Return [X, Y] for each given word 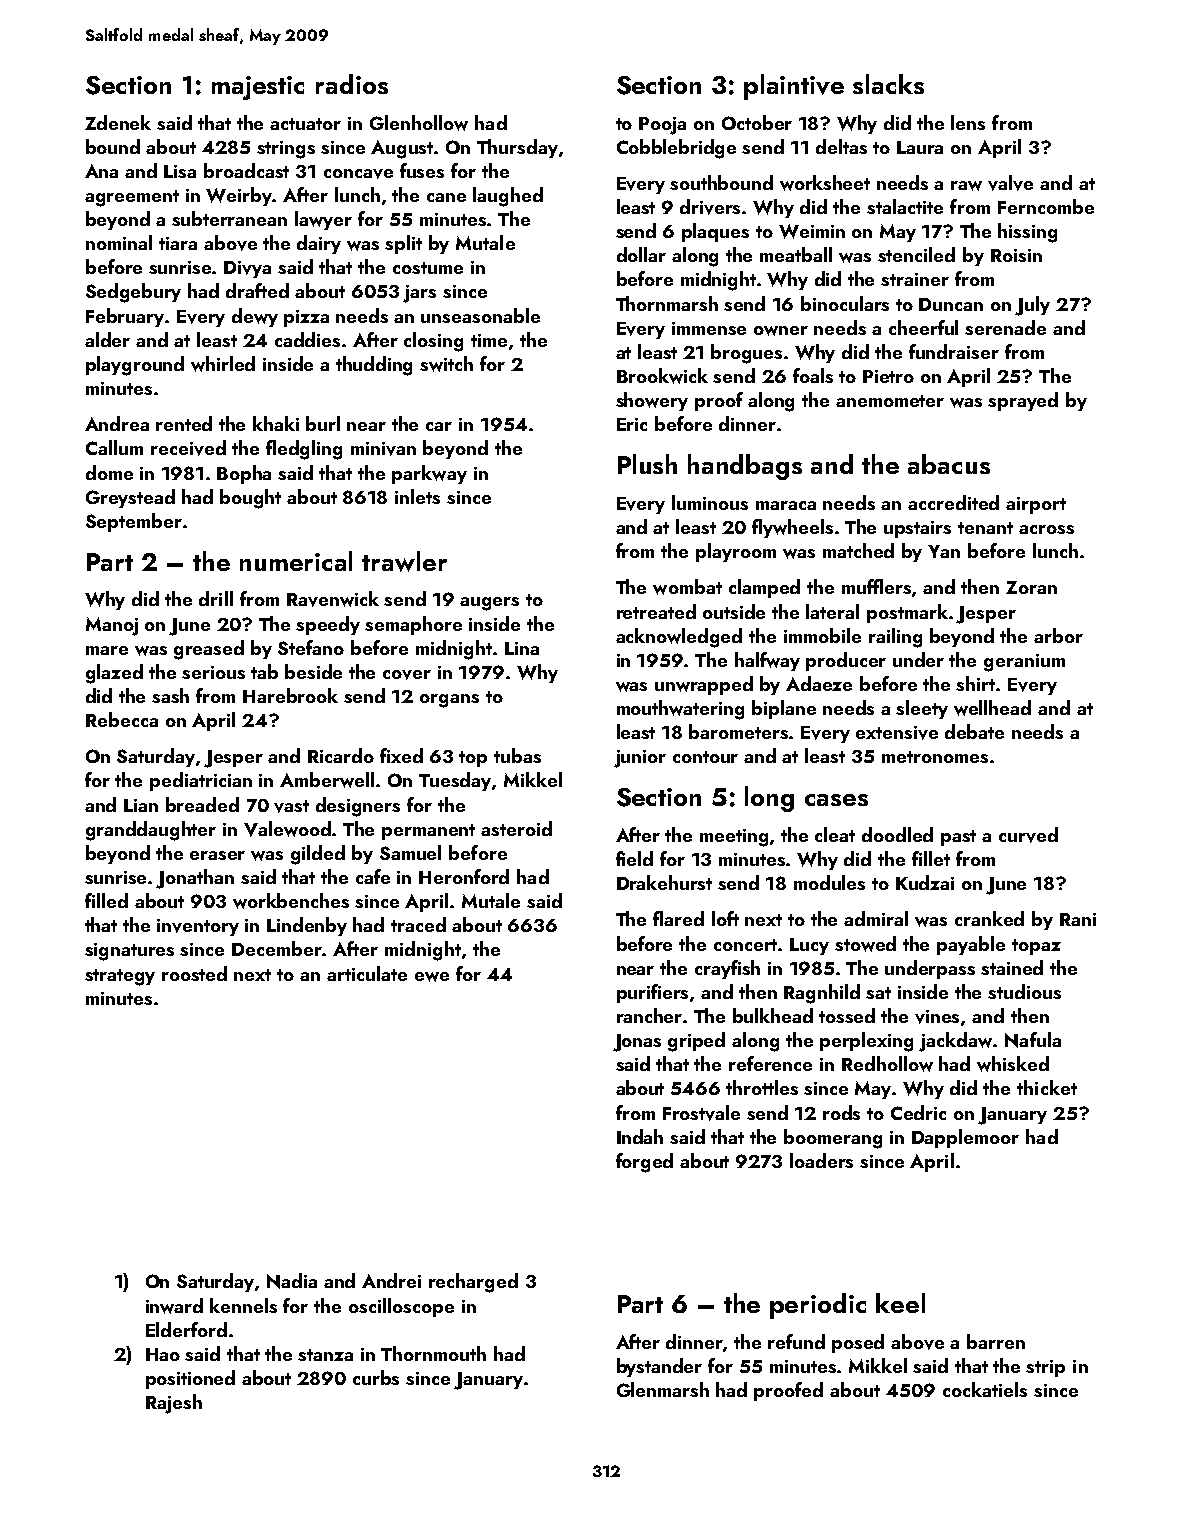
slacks [888, 84]
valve [1010, 183]
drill [216, 598]
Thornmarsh [667, 303]
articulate [367, 973]
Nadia [292, 1281]
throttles [762, 1087]
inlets [417, 496]
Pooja [662, 126]
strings [286, 150]
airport [1036, 505]
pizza [306, 318]
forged [644, 1163]
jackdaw [955, 1042]
